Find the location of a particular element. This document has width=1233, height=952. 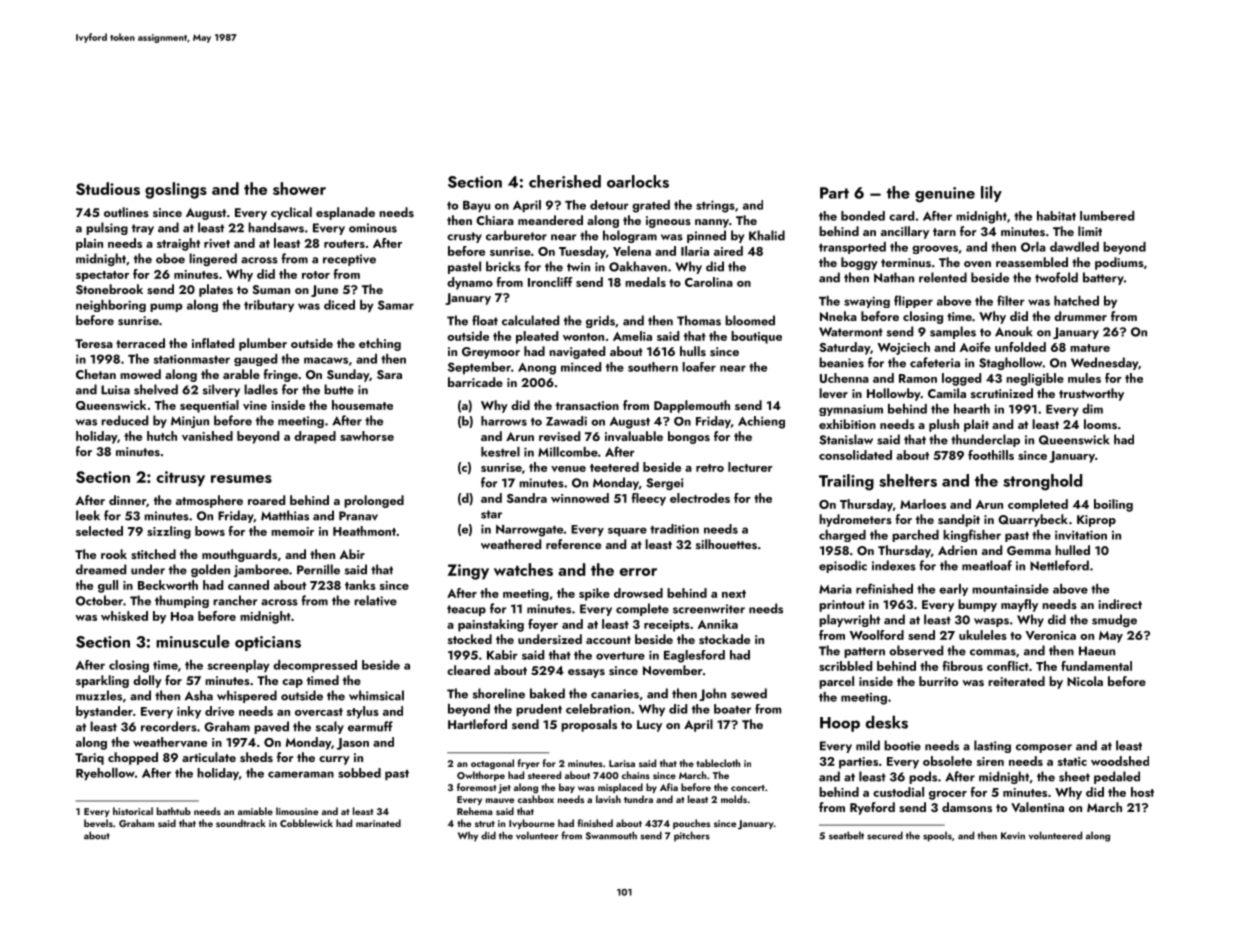

Studious is located at coordinates (108, 188).
